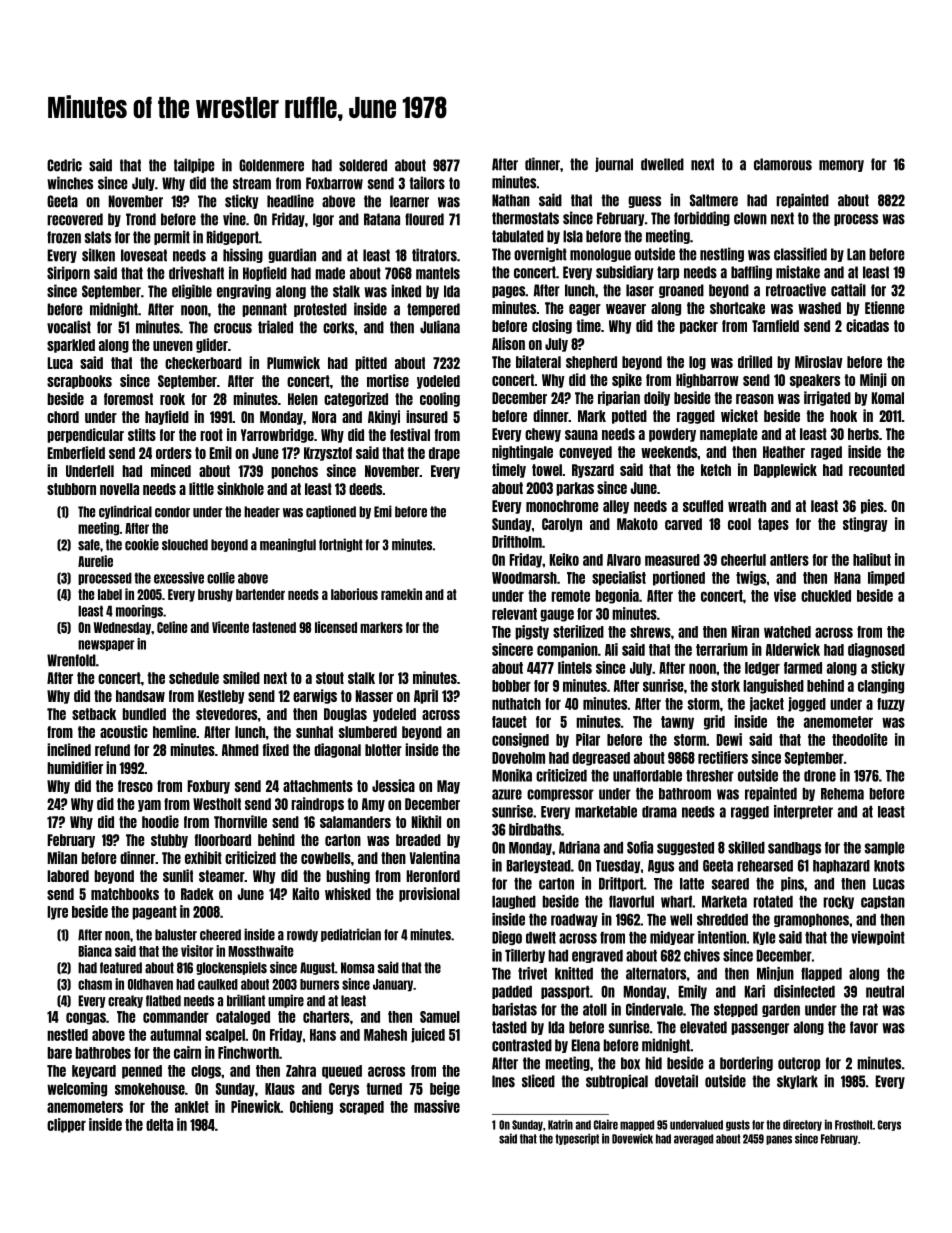 The width and height of the image is (952, 1233). What do you see at coordinates (437, 1106) in the image?
I see `massive` at bounding box center [437, 1106].
